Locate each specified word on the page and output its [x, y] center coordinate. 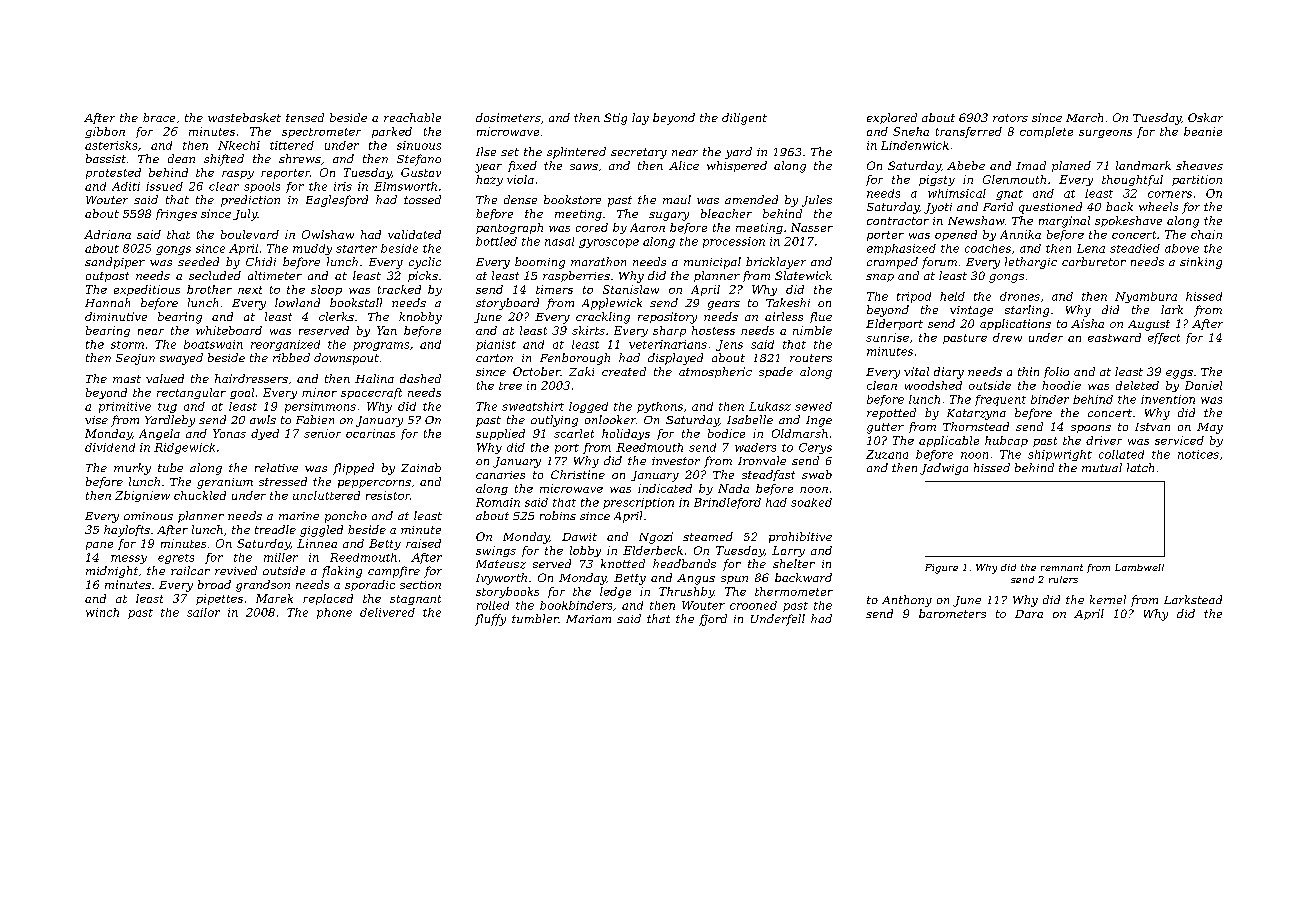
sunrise [887, 337]
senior [322, 433]
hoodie [1061, 385]
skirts [588, 330]
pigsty [937, 180]
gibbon [105, 132]
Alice [684, 165]
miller [281, 557]
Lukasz [770, 406]
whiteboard [229, 330]
